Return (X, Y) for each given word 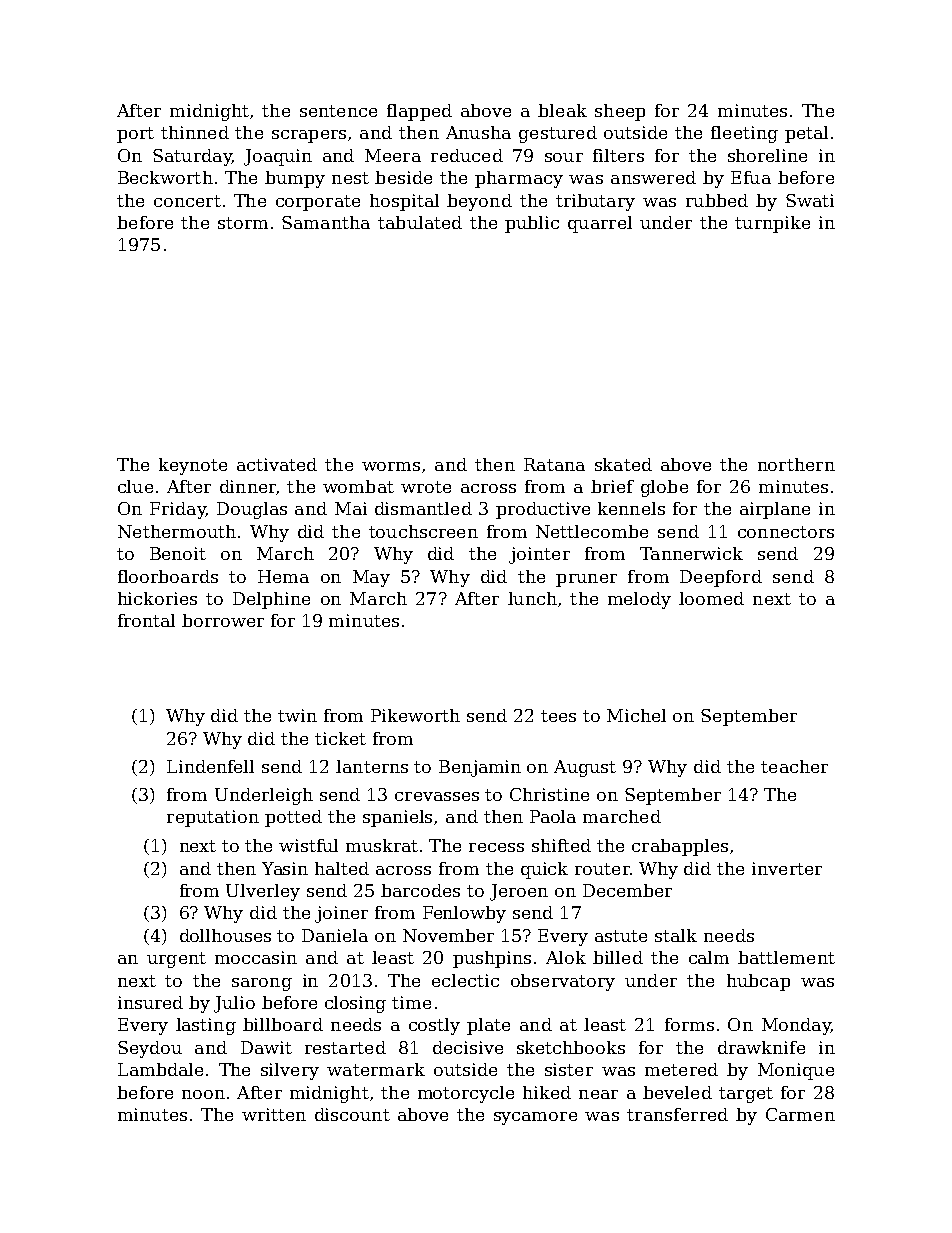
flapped (419, 112)
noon (203, 1094)
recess (496, 847)
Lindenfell (210, 766)
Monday (796, 1026)
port (135, 135)
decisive (468, 1047)
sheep (620, 112)
